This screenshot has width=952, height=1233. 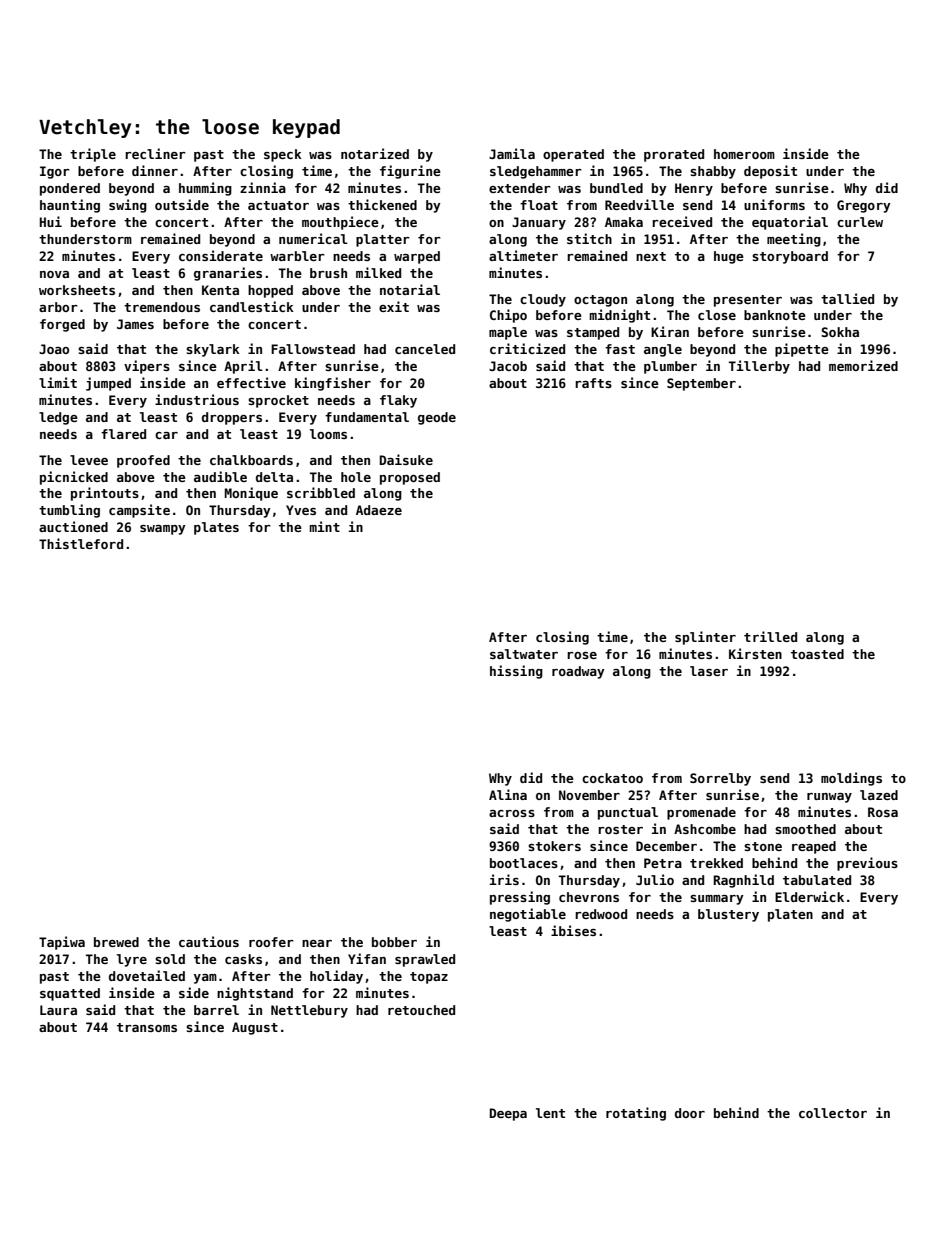 I want to click on Tillerby, so click(x=759, y=367).
